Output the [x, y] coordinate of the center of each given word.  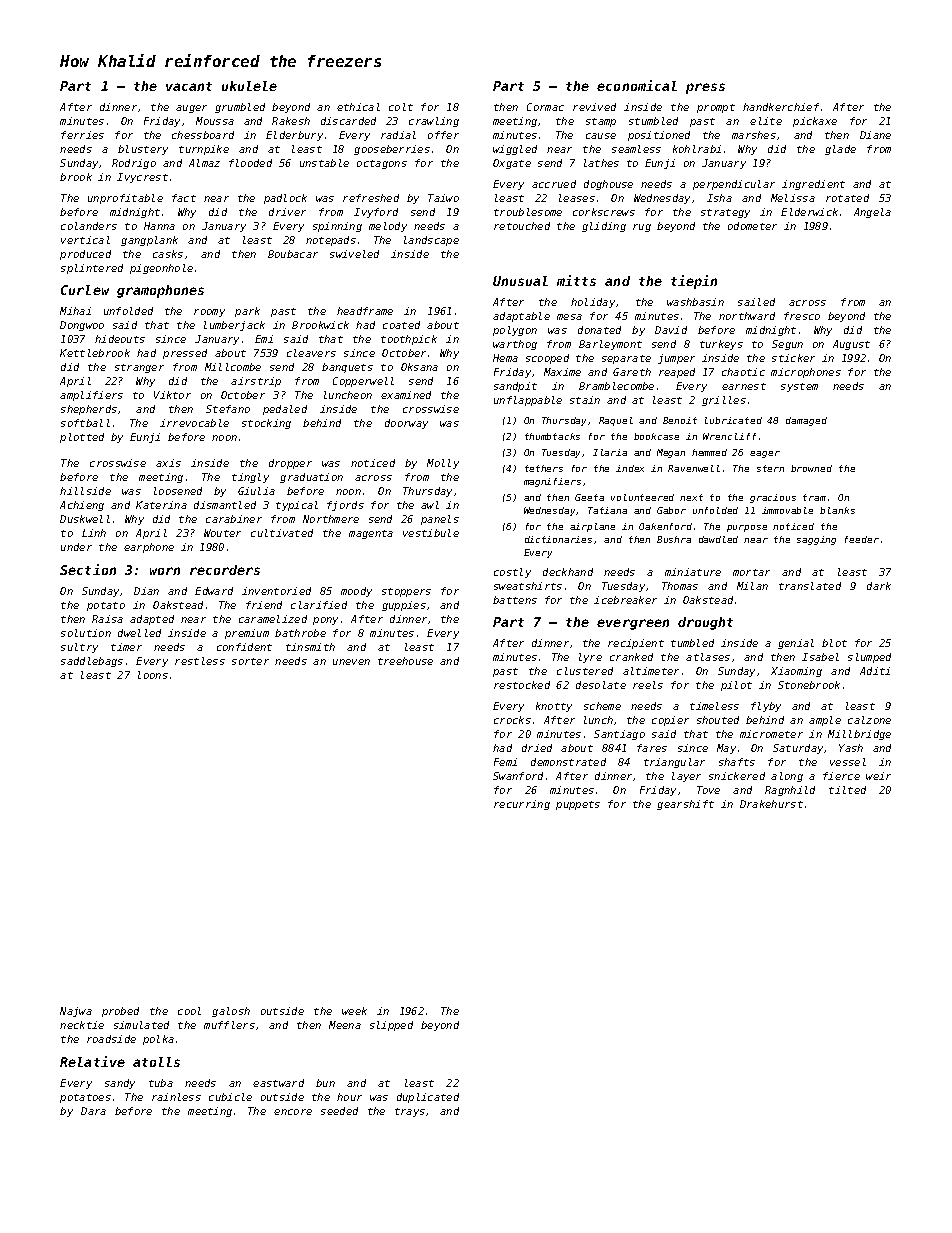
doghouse [608, 185]
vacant [189, 86]
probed [120, 1012]
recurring [522, 805]
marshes [754, 135]
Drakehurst [771, 804]
